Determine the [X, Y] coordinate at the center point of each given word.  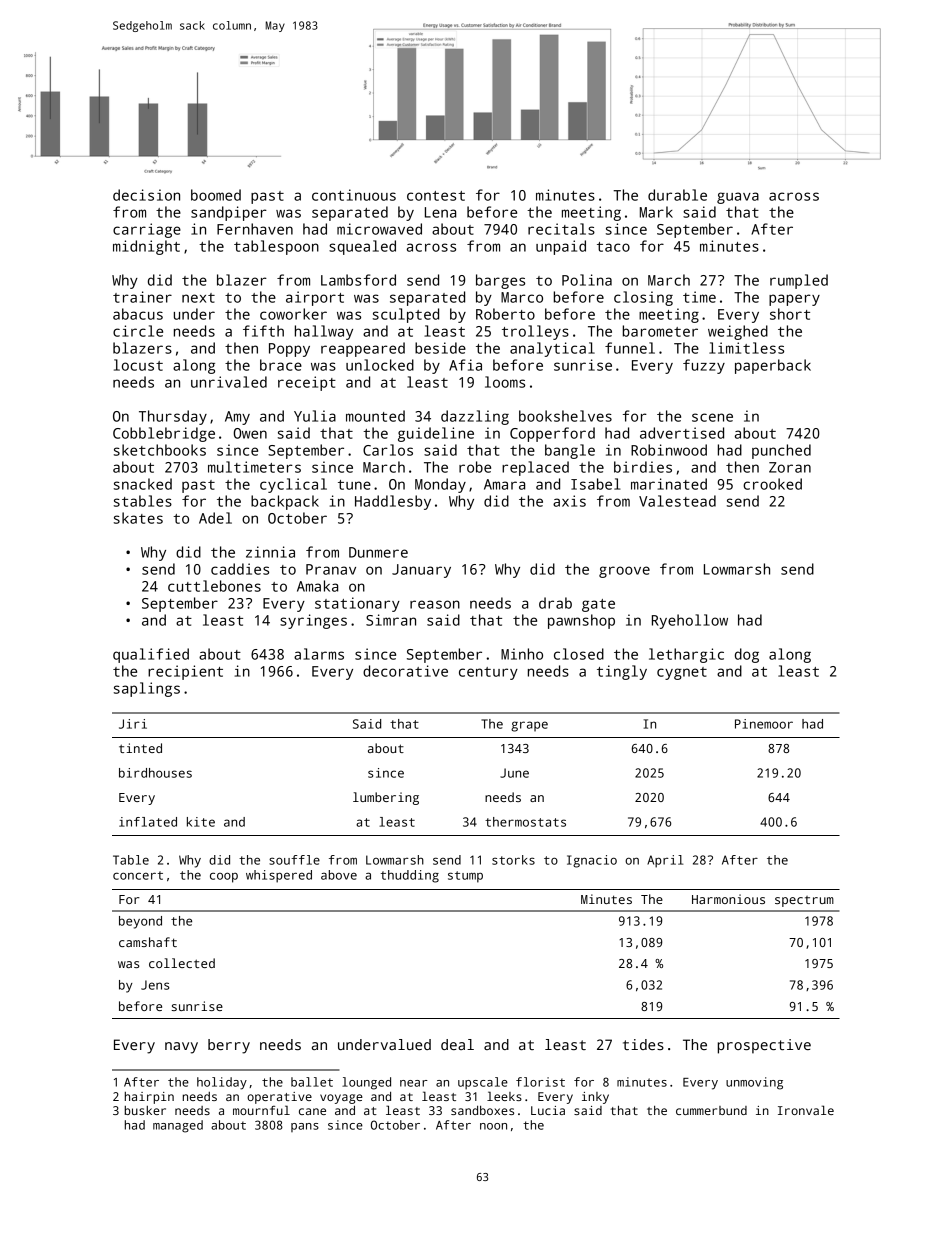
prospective [764, 1046]
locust [138, 365]
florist [540, 1082]
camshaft [148, 942]
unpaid [561, 247]
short [790, 314]
